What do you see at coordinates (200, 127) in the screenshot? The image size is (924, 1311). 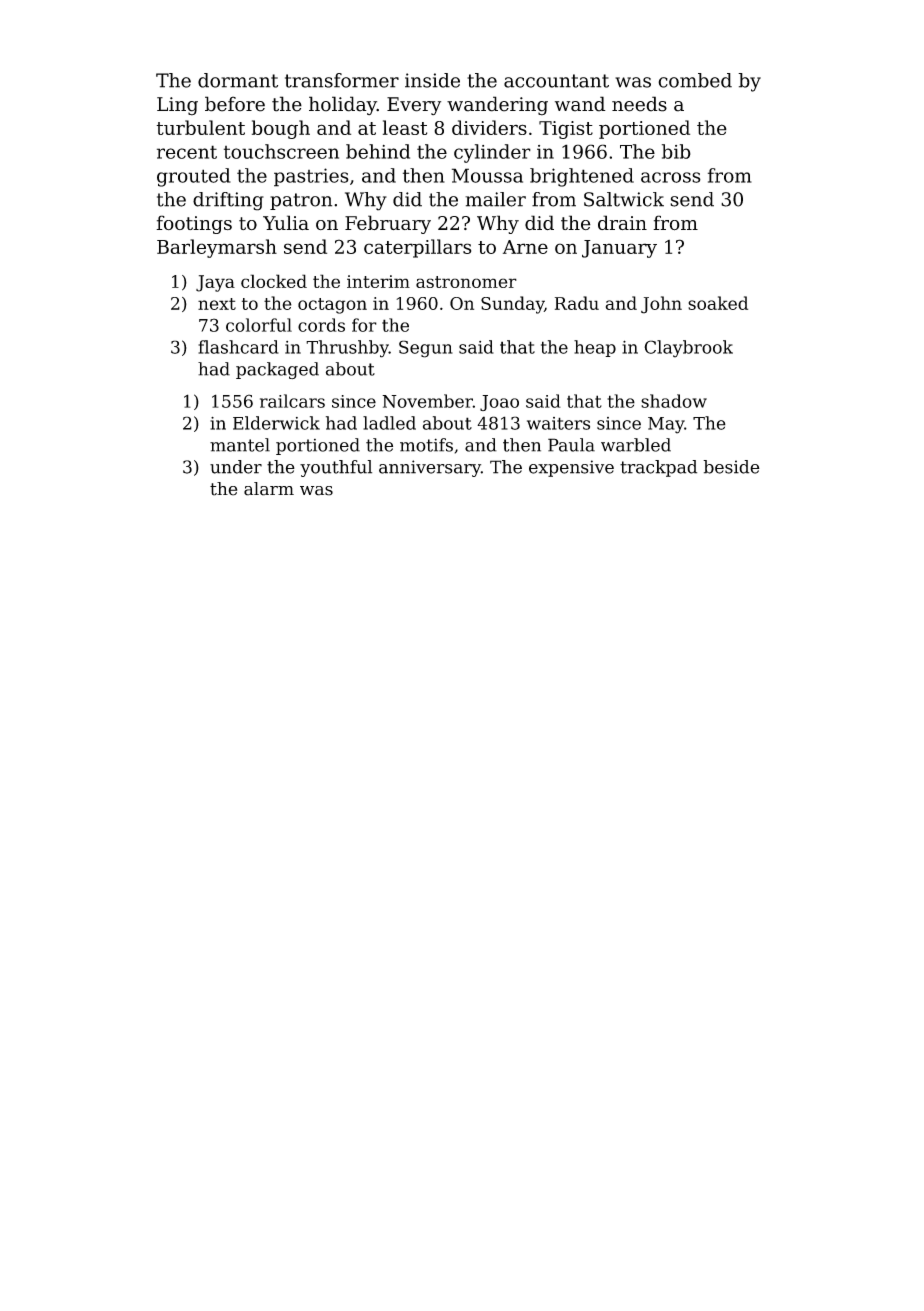 I see `turbulent` at bounding box center [200, 127].
